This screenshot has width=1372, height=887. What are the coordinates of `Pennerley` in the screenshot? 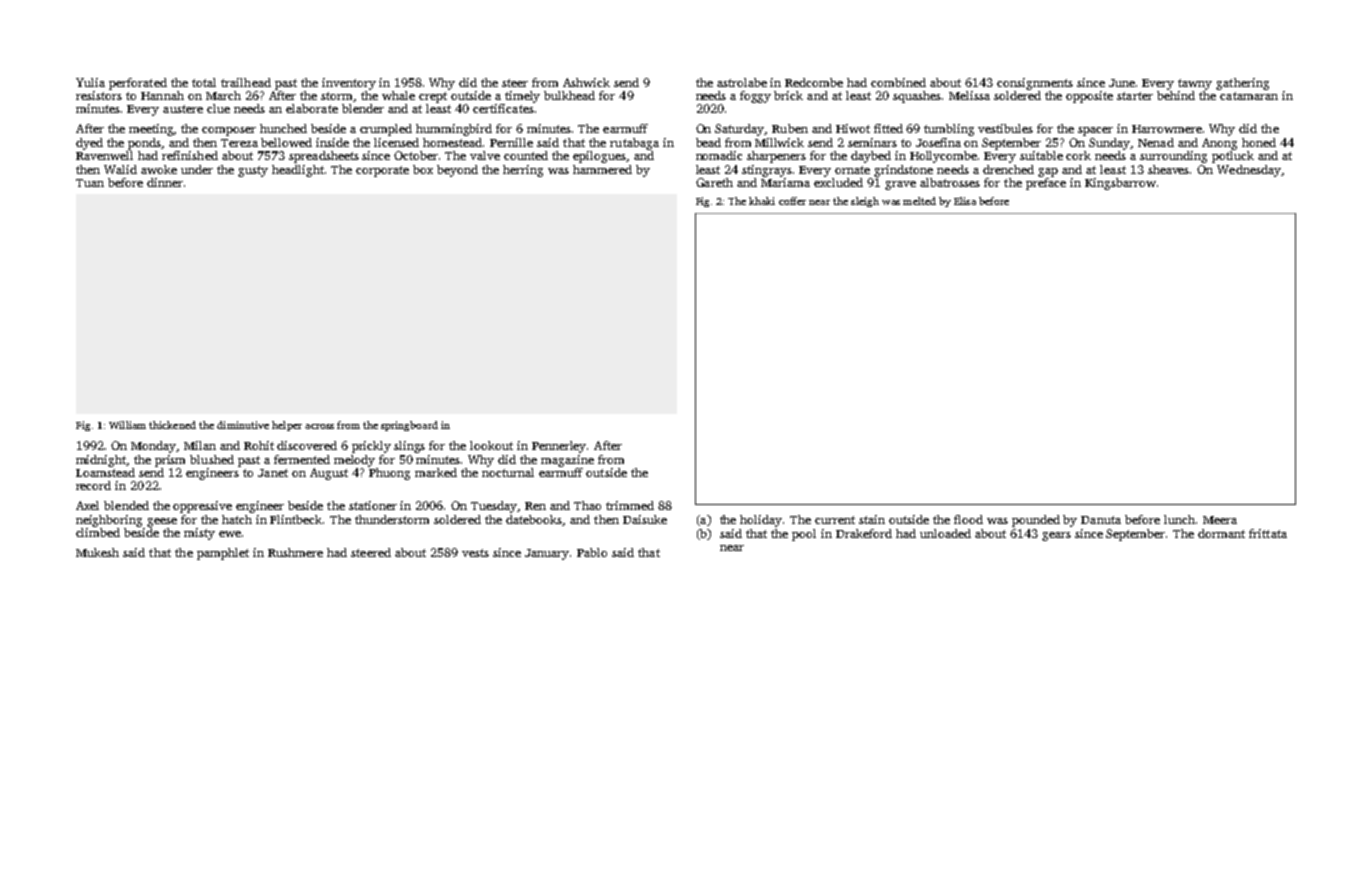 It's located at (559, 447).
